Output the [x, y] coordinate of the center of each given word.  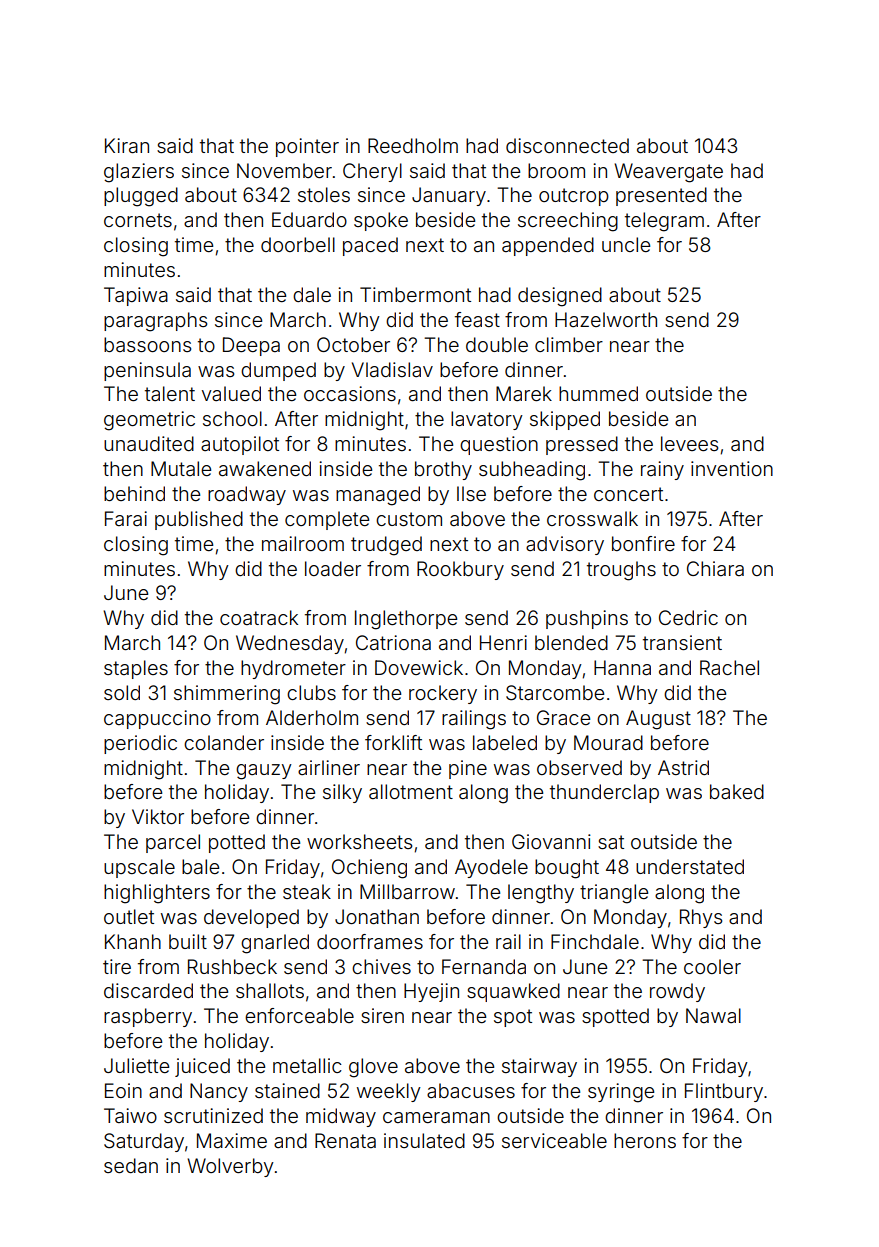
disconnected [567, 145]
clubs [311, 692]
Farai [126, 518]
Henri [503, 642]
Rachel [729, 667]
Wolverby [230, 1167]
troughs [621, 571]
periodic [140, 744]
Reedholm [413, 145]
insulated [424, 1140]
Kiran [127, 145]
